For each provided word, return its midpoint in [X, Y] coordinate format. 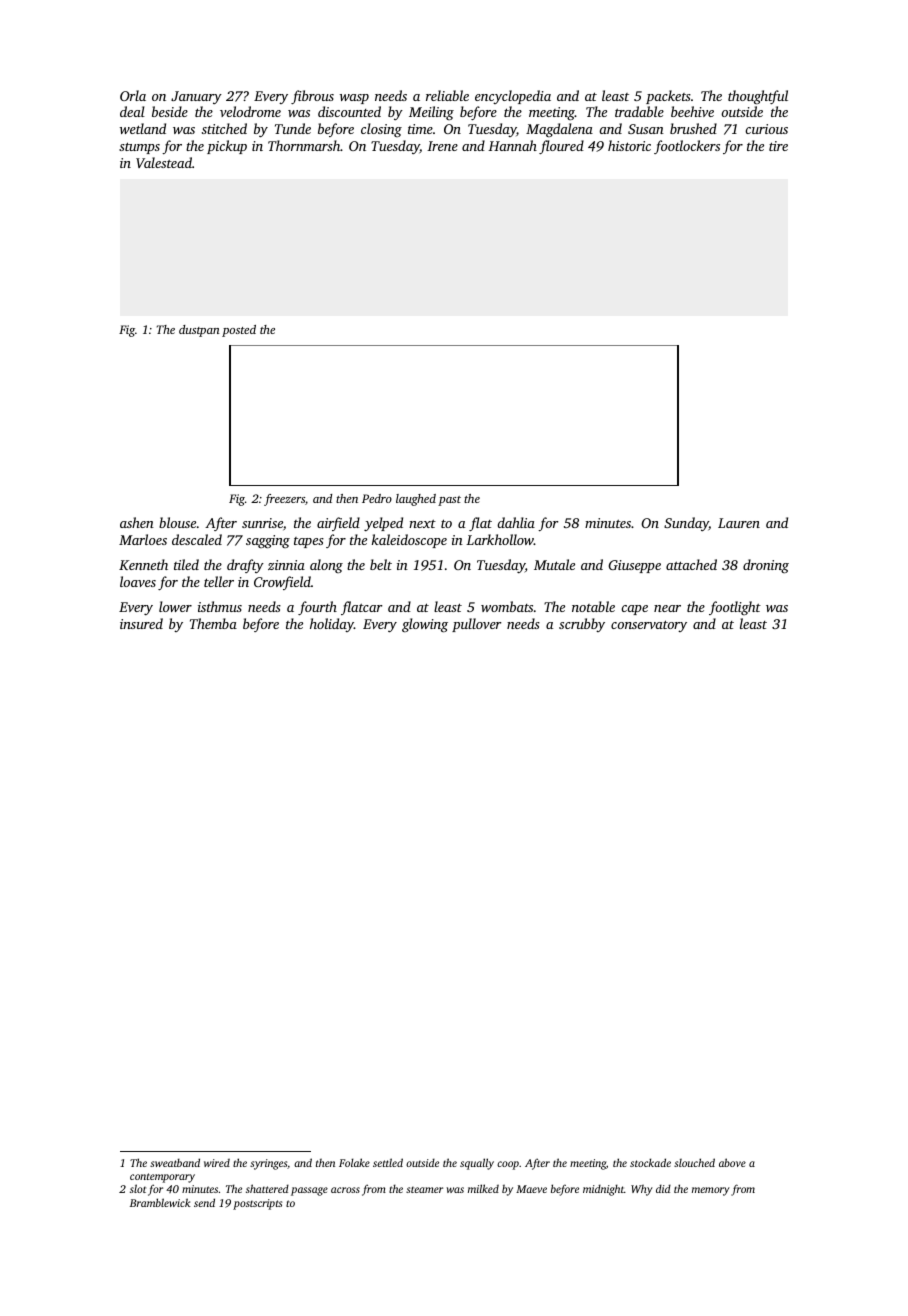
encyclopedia [513, 97]
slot [138, 1188]
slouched [694, 1162]
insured [141, 623]
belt [381, 564]
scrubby [582, 625]
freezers [284, 500]
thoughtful [758, 97]
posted [239, 331]
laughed [416, 500]
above [732, 1162]
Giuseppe [634, 566]
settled [388, 1162]
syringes [268, 1164]
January [196, 97]
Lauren [739, 523]
